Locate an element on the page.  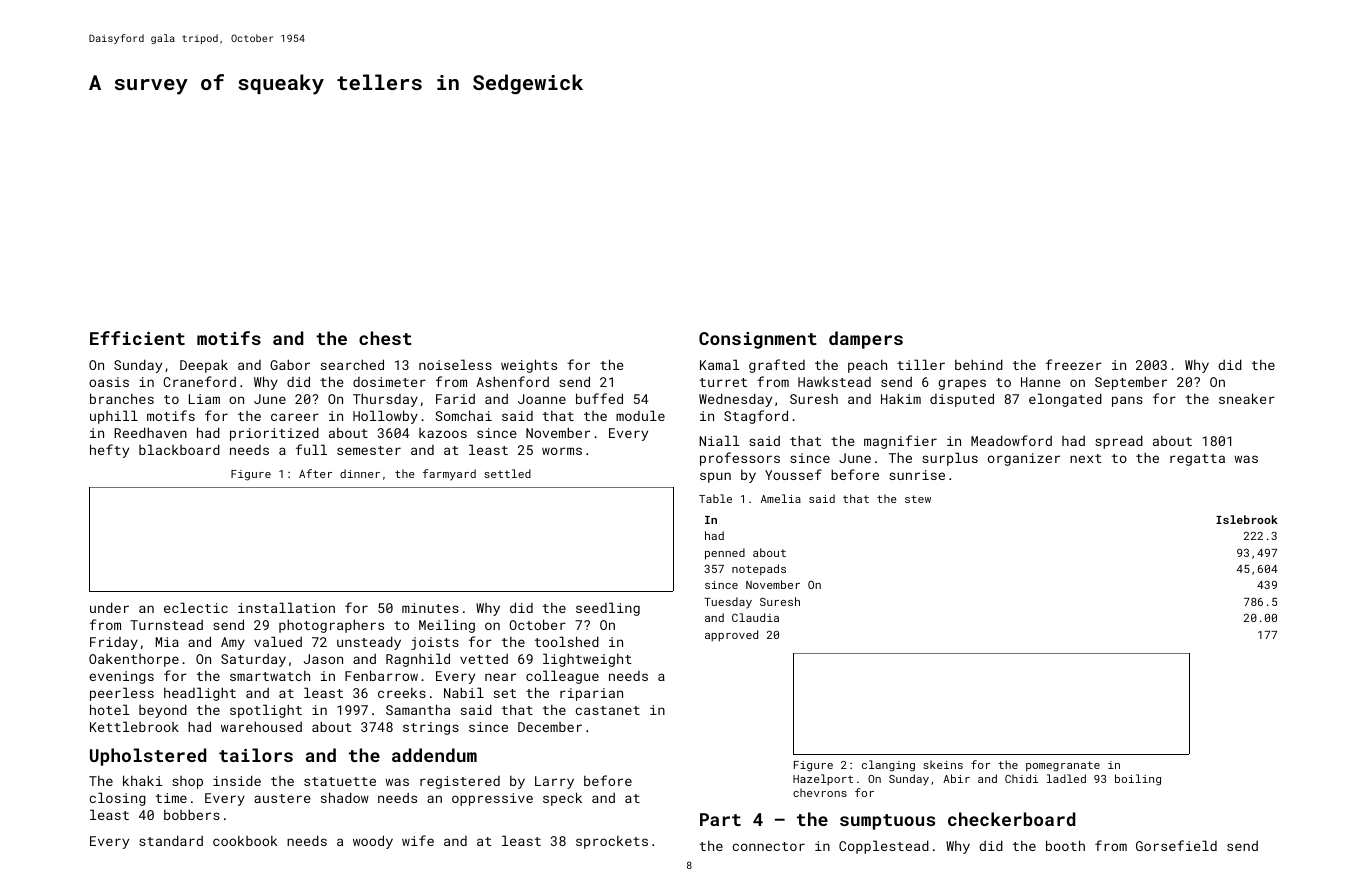
notepads is located at coordinates (759, 570).
